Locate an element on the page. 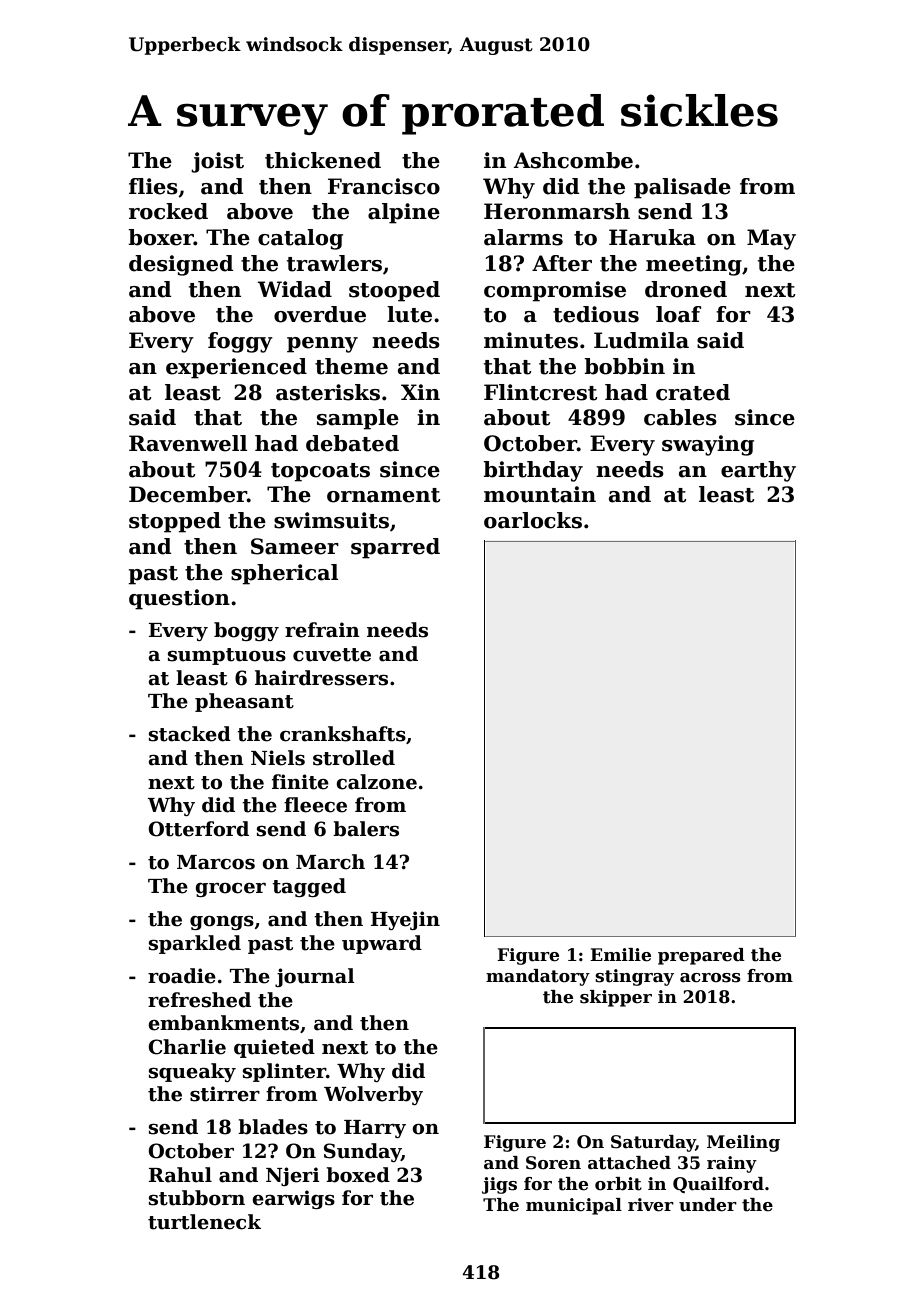 The height and width of the document is (1311, 924). calzone is located at coordinates (376, 782).
